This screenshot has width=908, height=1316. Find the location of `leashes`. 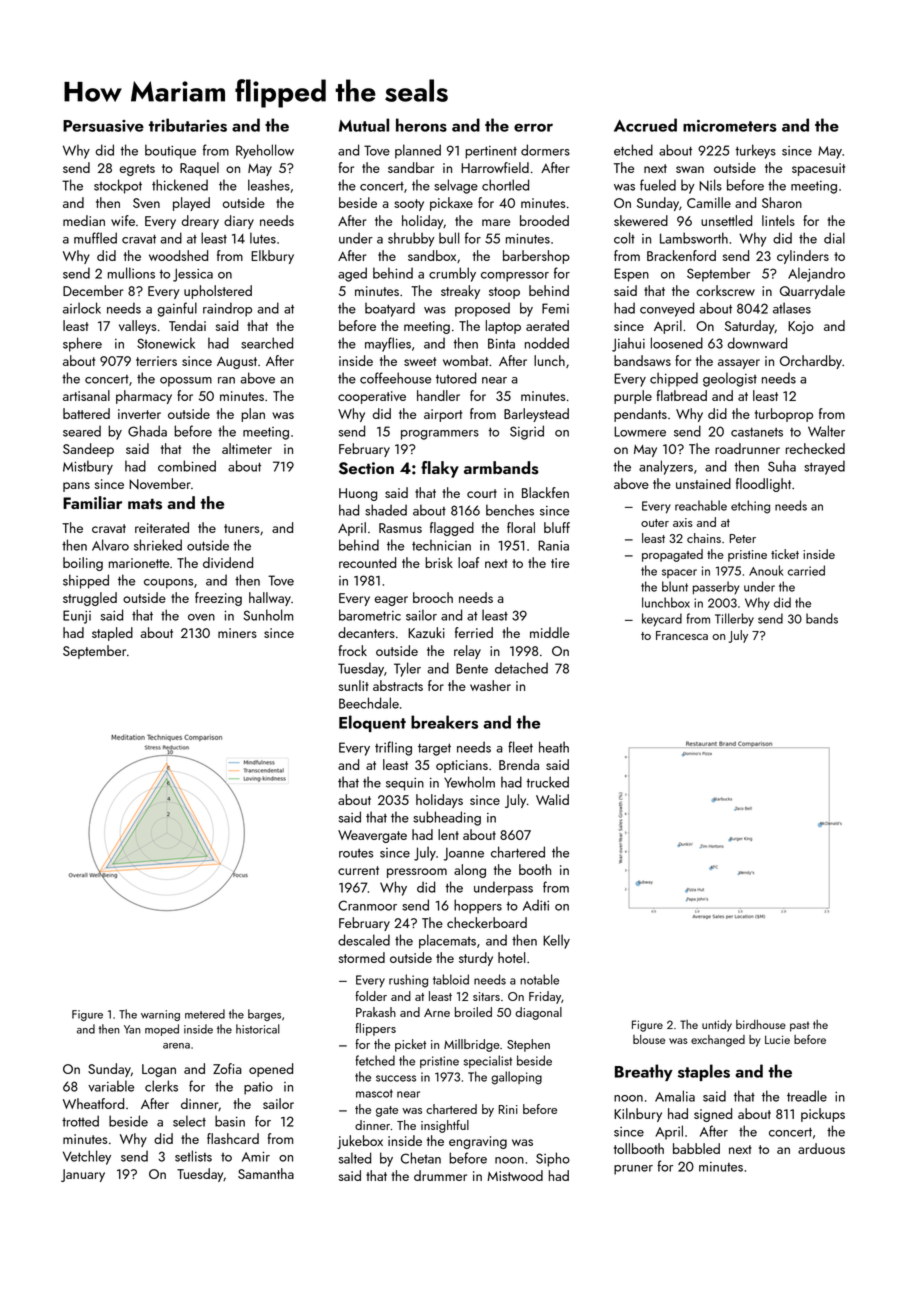

leashes is located at coordinates (269, 185).
